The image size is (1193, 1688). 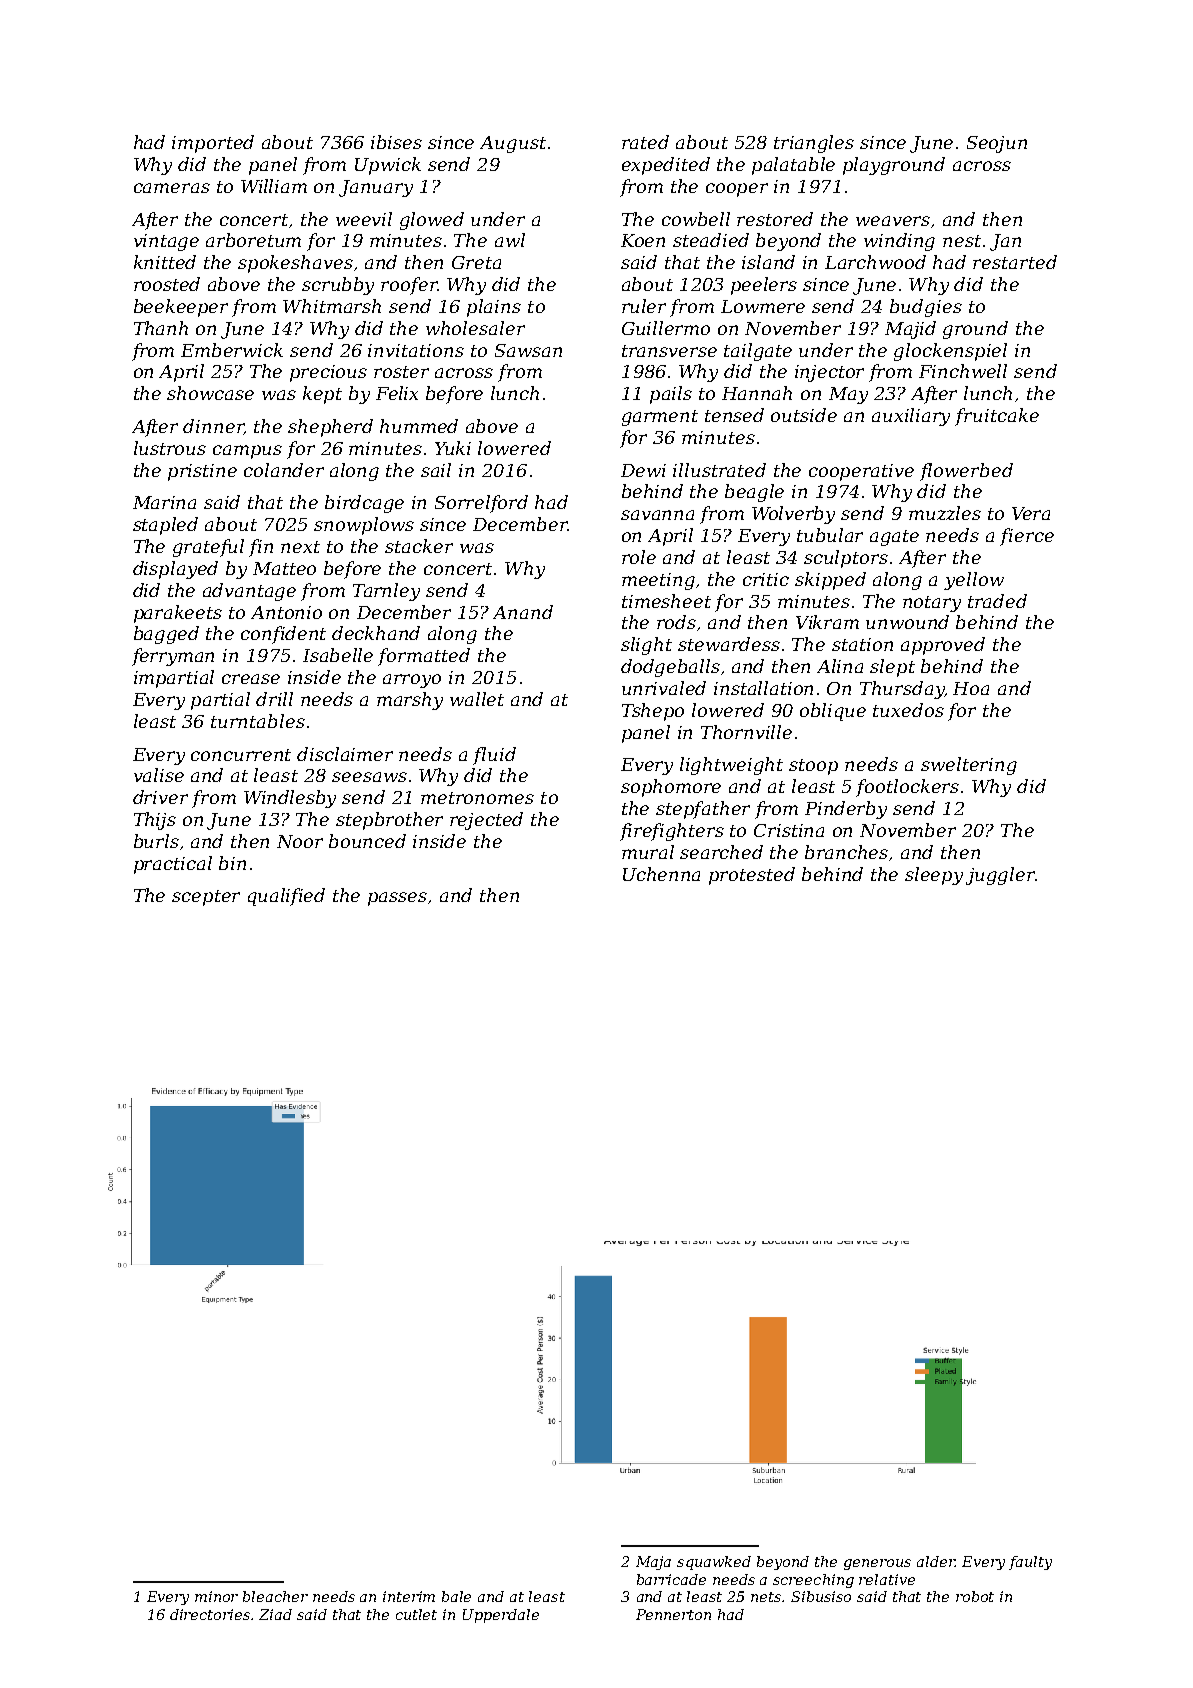 I want to click on fluid, so click(x=494, y=756).
